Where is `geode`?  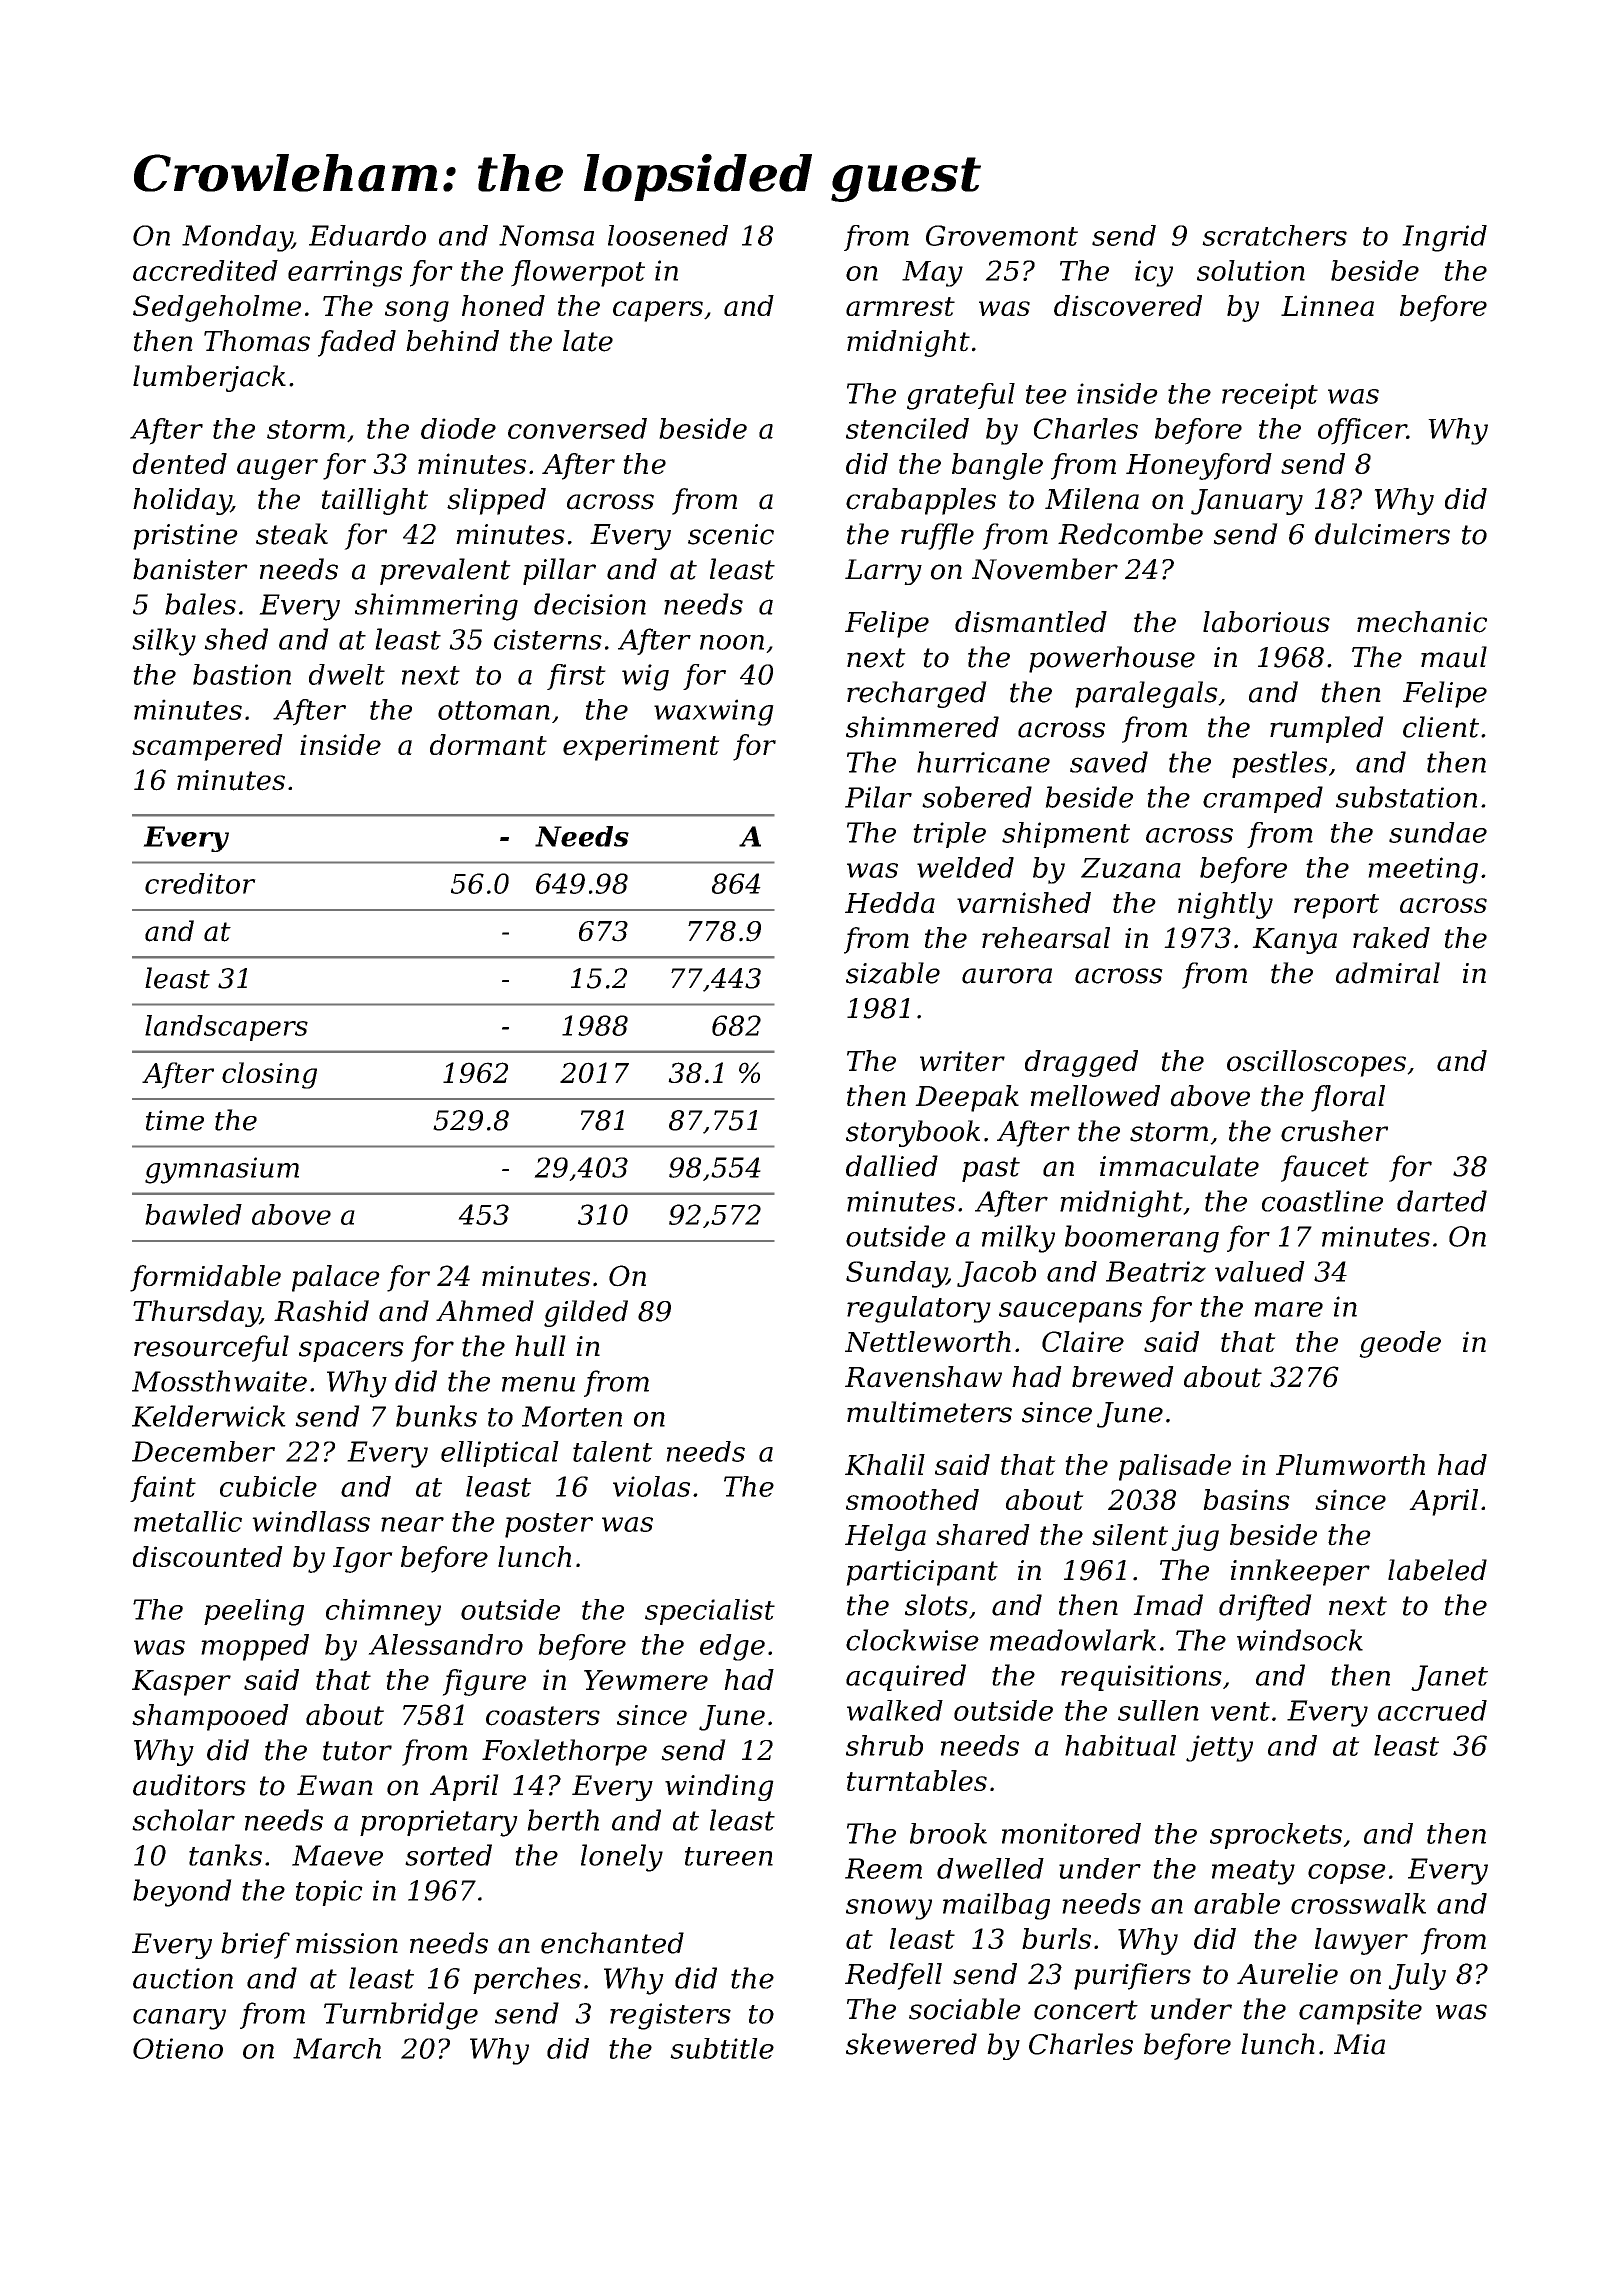
geode is located at coordinates (1400, 1344).
